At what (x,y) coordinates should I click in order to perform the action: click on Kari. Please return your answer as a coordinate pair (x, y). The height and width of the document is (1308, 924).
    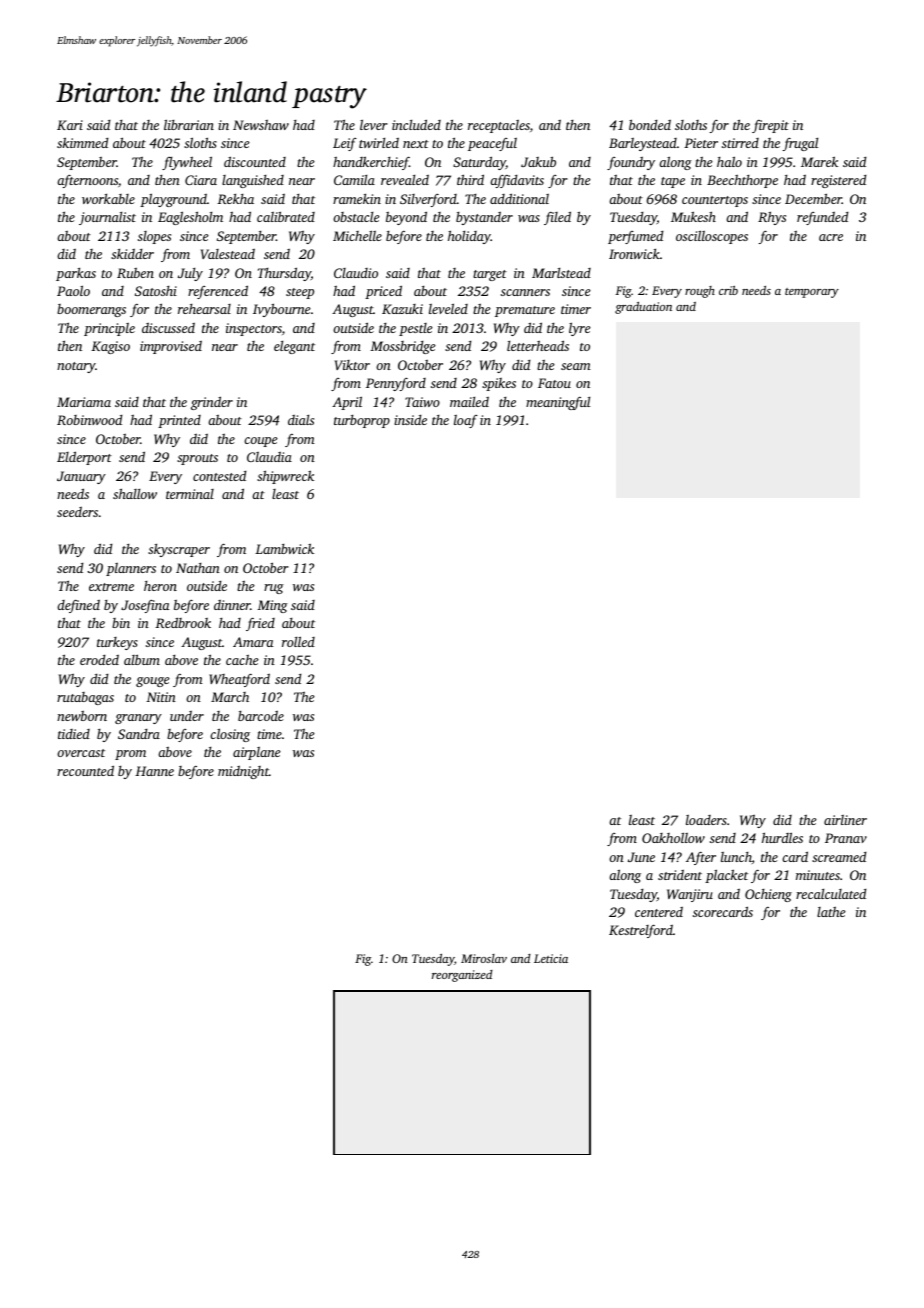
    Looking at the image, I should click on (70, 125).
